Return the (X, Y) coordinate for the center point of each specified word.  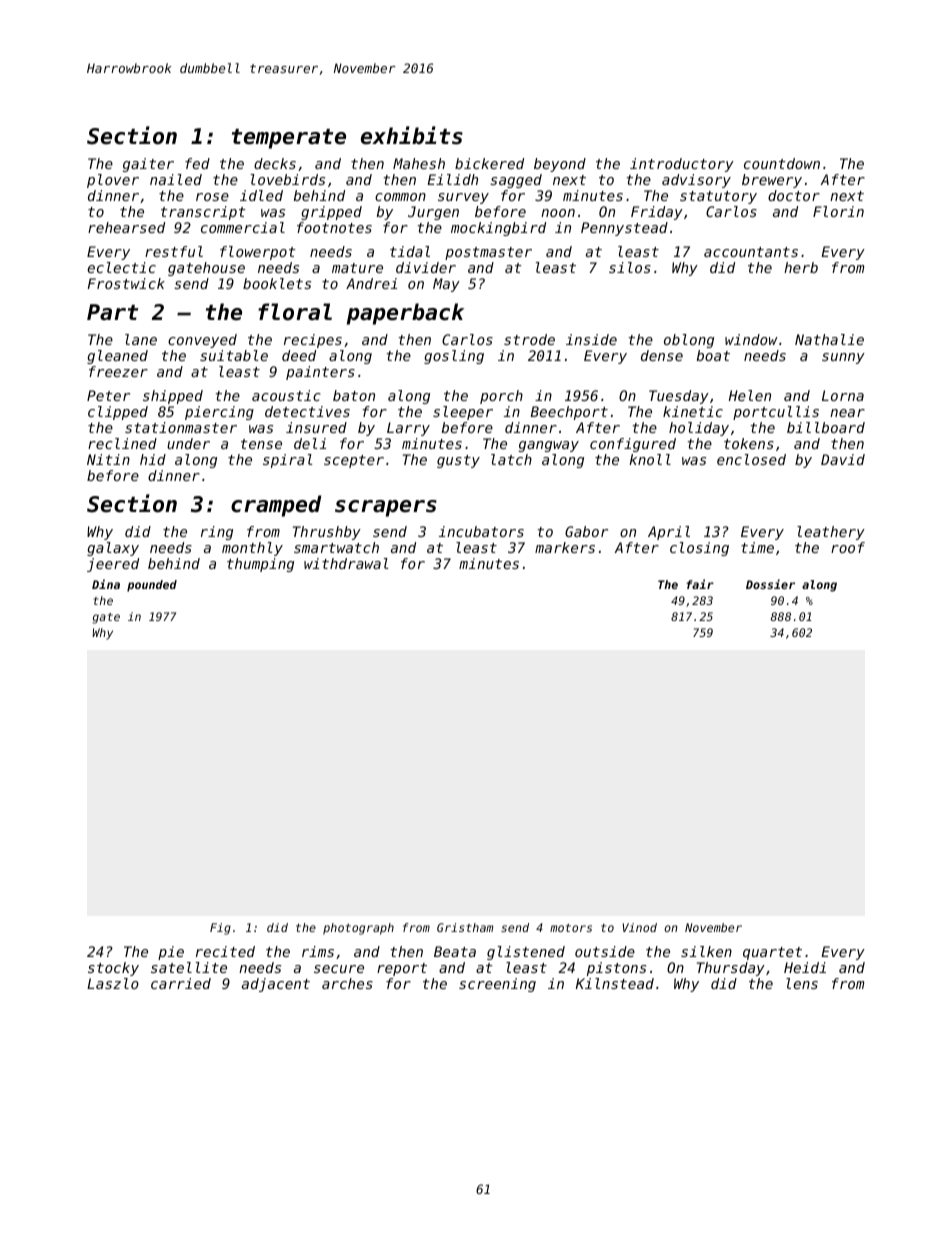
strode (529, 339)
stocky (113, 969)
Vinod (640, 927)
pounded (152, 586)
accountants (751, 252)
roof (848, 547)
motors (571, 927)
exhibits (412, 135)
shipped (173, 397)
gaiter (148, 165)
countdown (782, 163)
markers (565, 547)
